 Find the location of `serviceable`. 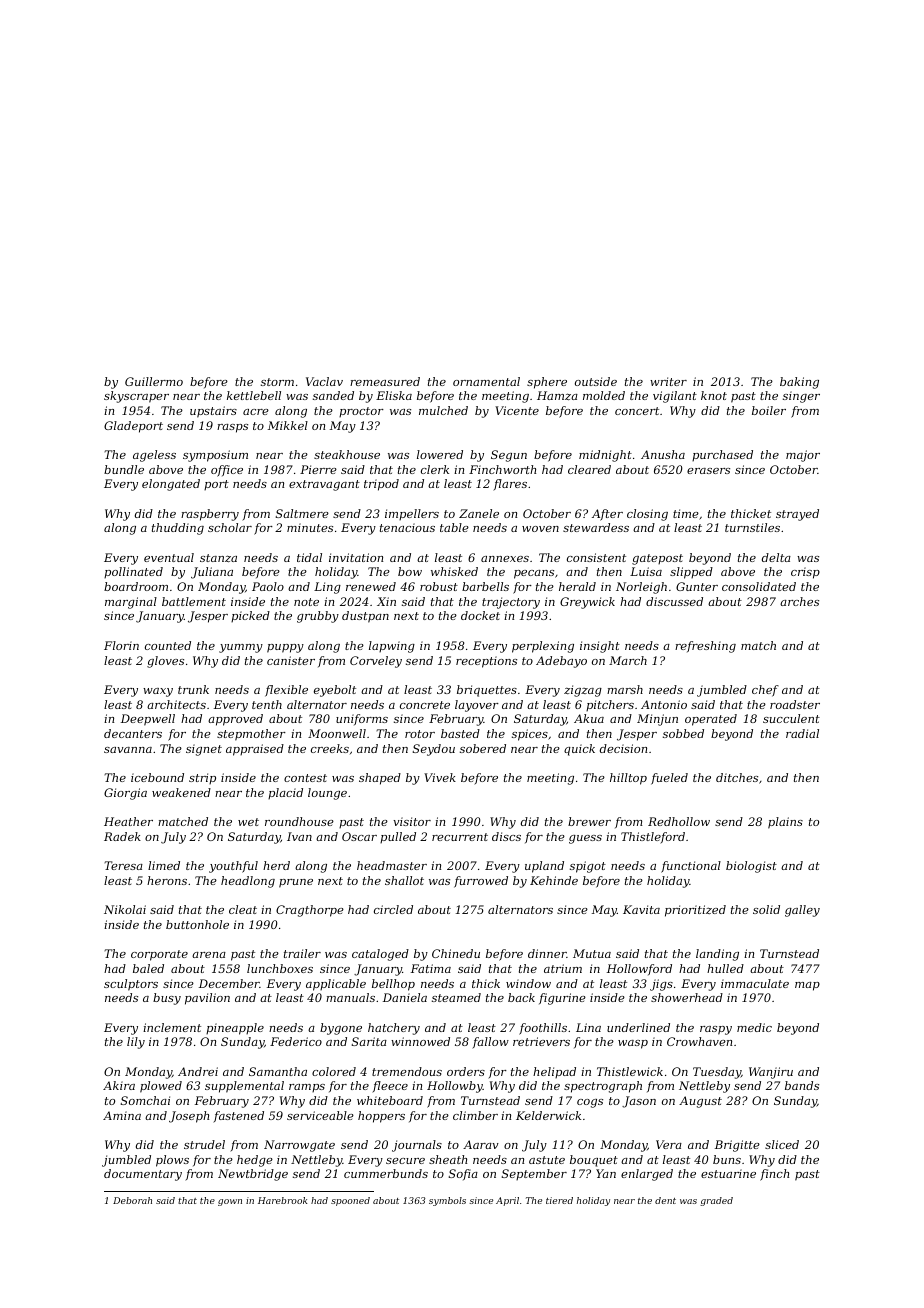

serviceable is located at coordinates (320, 1115).
